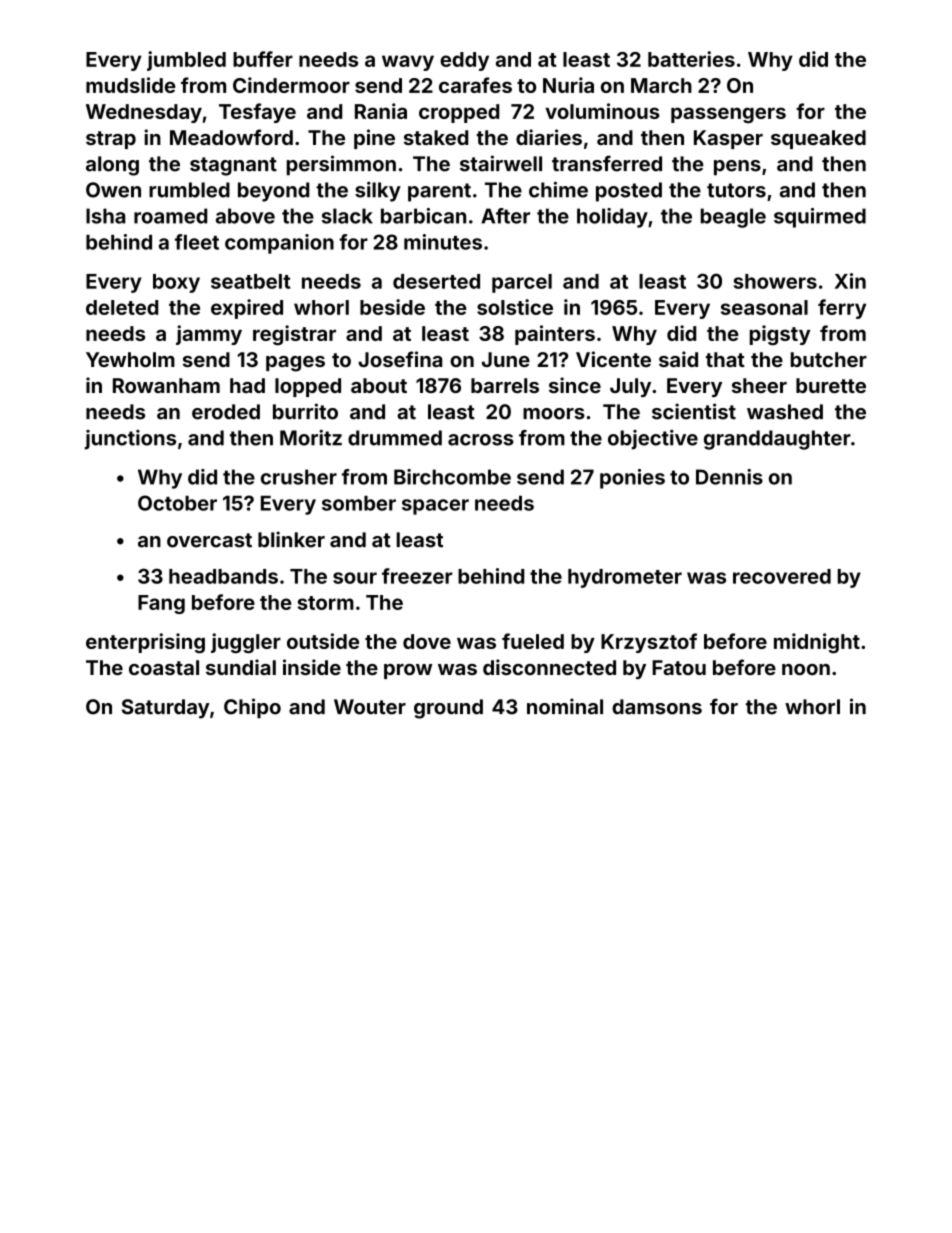 Image resolution: width=952 pixels, height=1233 pixels. I want to click on batteries, so click(691, 59).
